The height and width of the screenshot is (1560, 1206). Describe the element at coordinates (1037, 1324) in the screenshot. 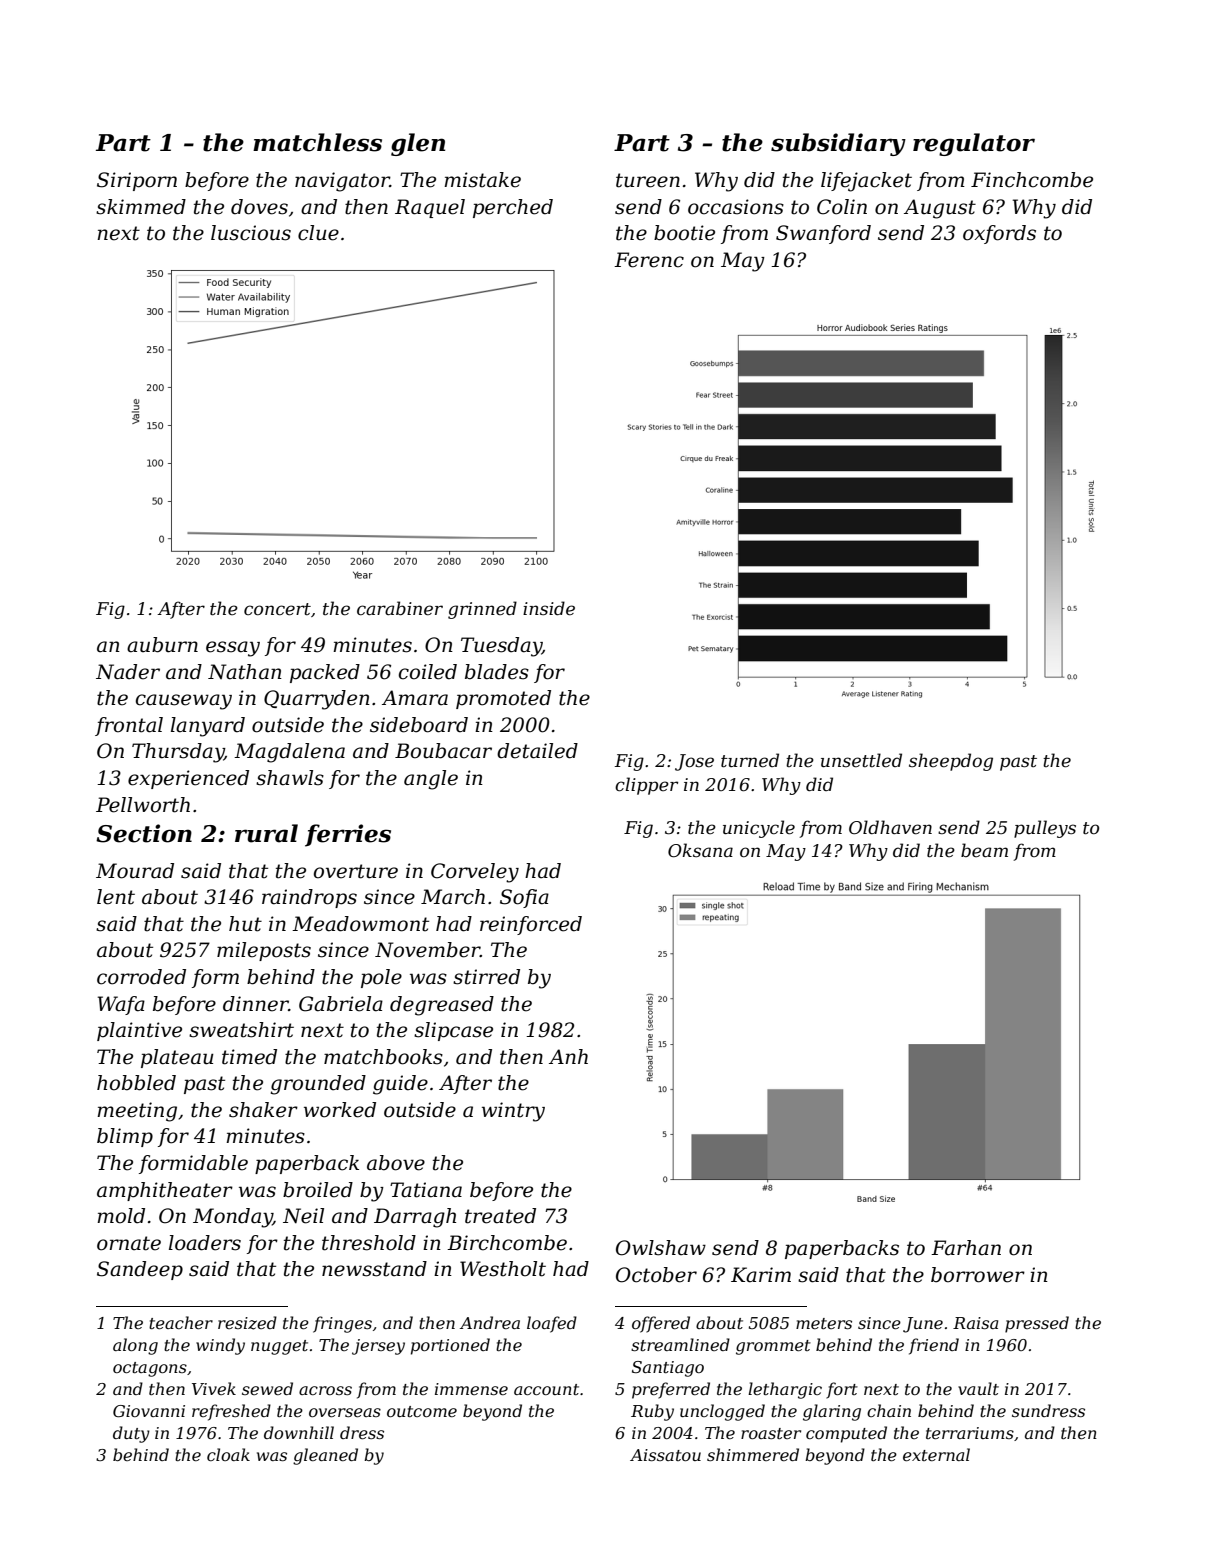

I see `pressed` at that location.
